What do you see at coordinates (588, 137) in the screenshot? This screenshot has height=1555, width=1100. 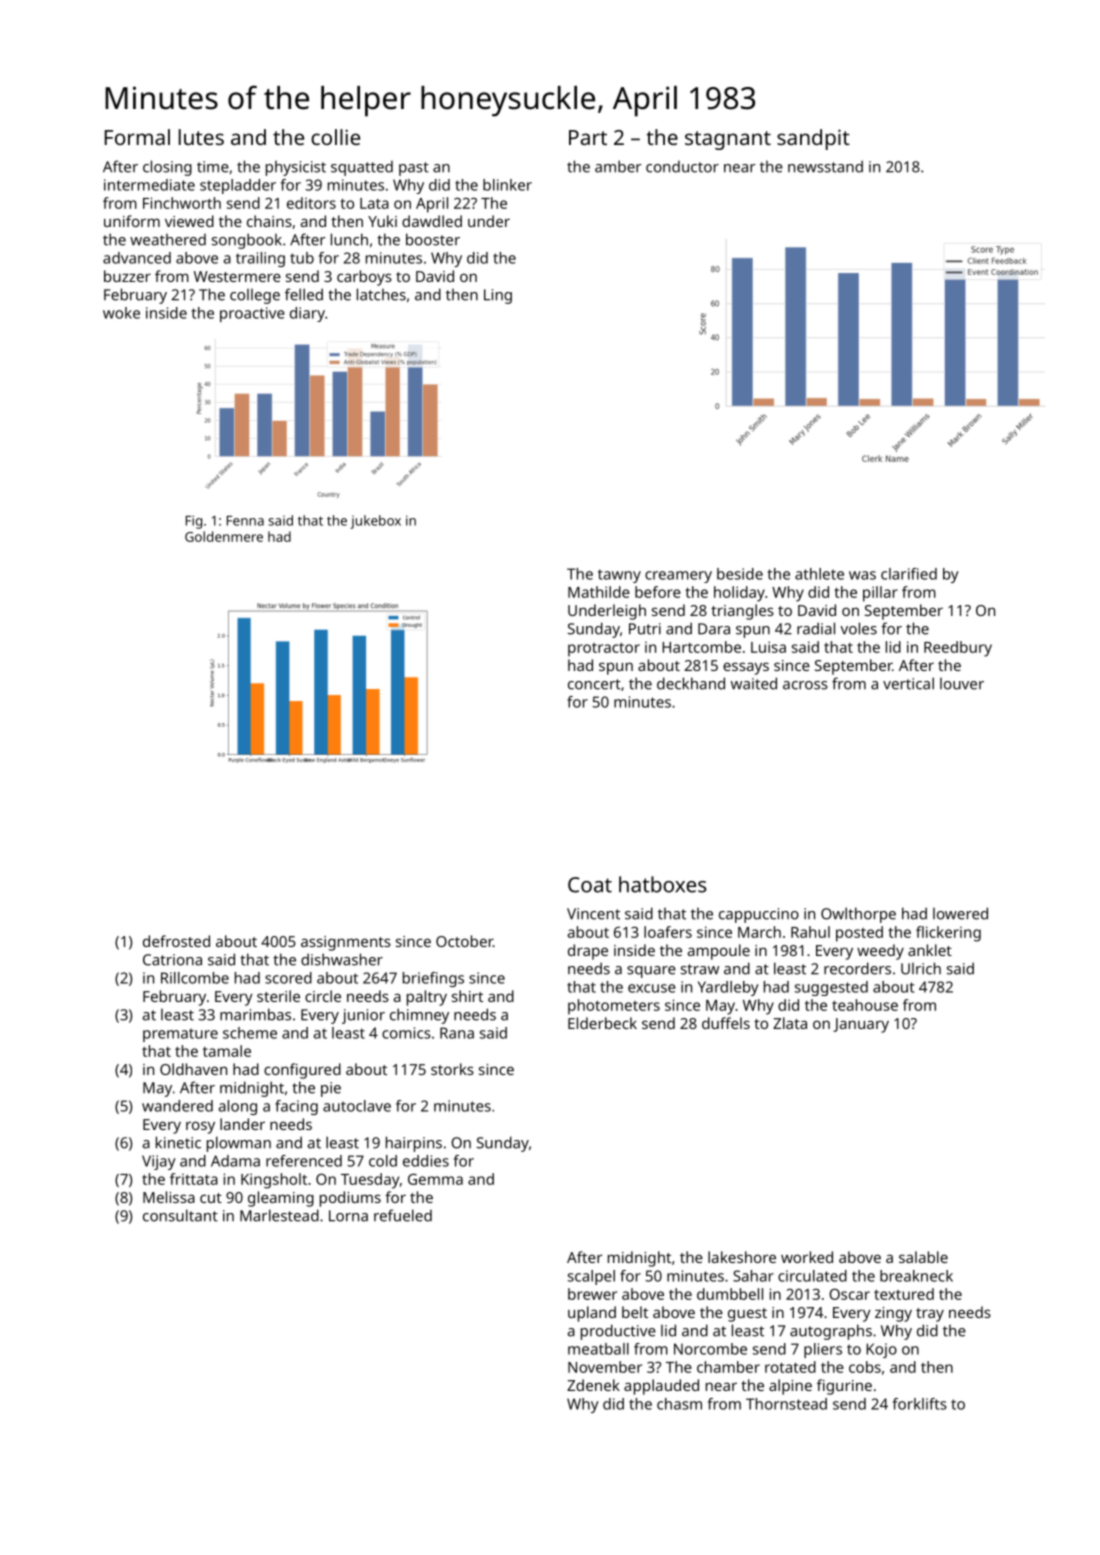 I see `Part` at bounding box center [588, 137].
